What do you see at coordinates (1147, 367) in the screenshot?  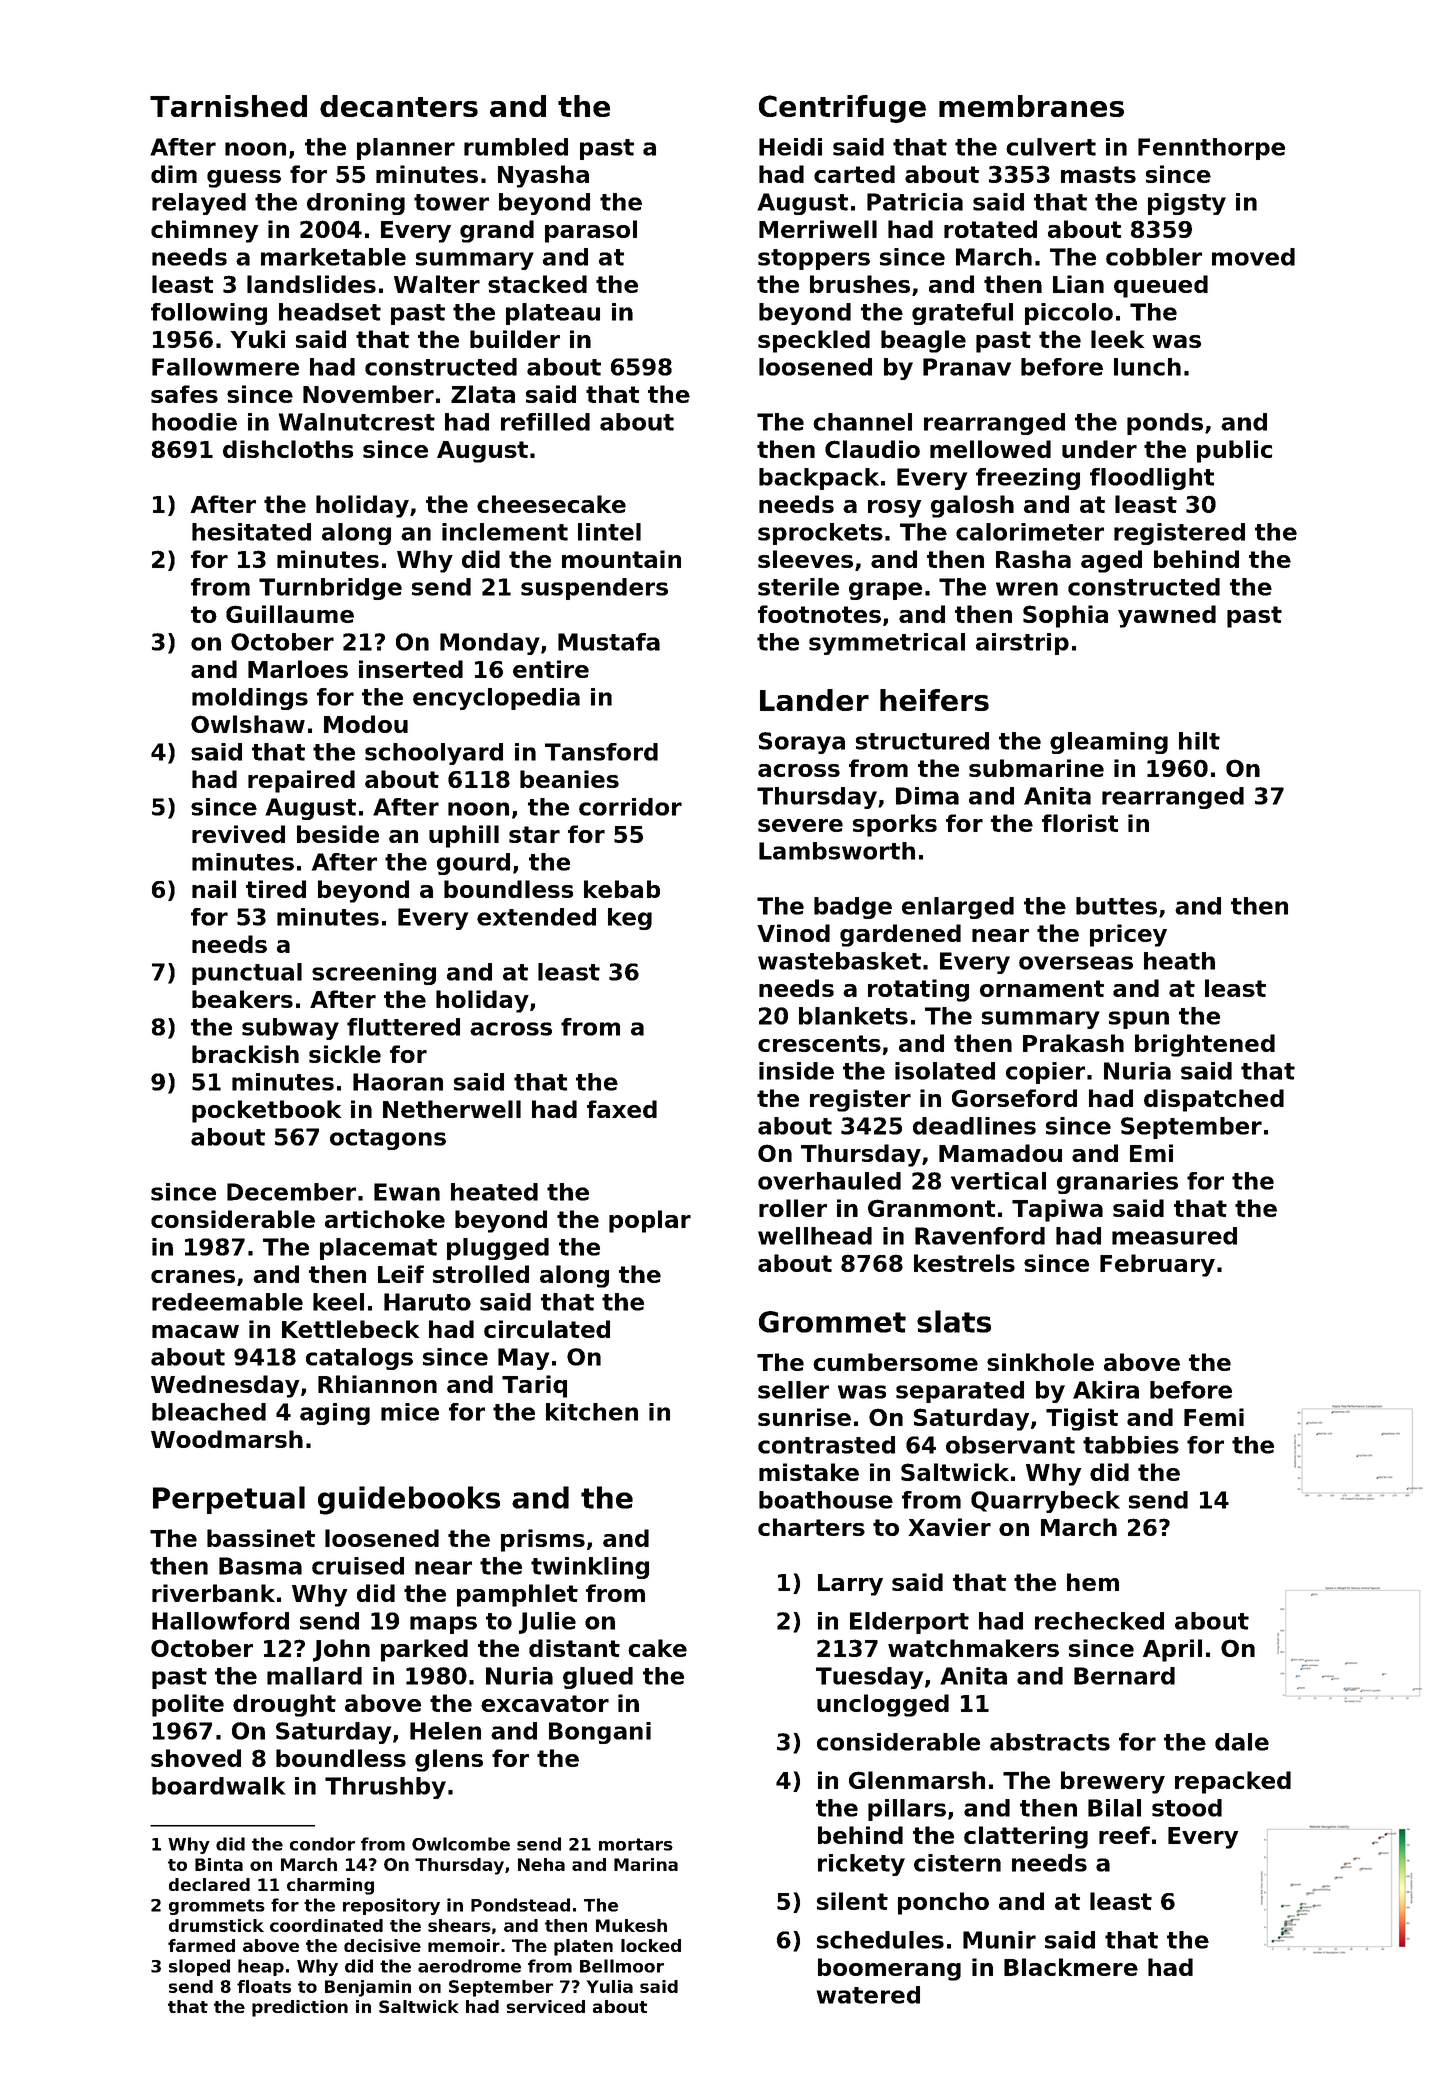 I see `lunch` at bounding box center [1147, 367].
